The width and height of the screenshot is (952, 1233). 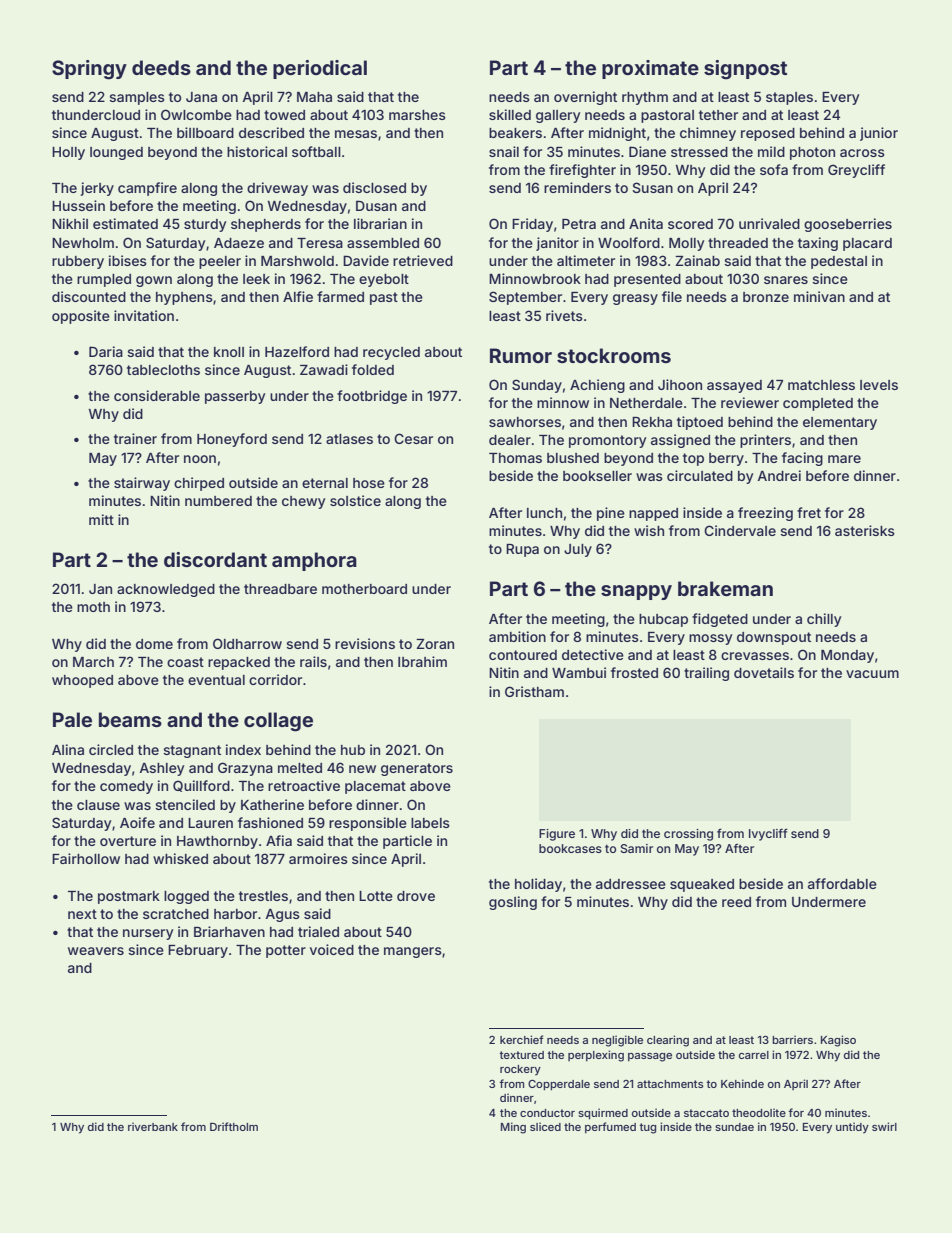 What do you see at coordinates (842, 883) in the screenshot?
I see `affordable` at bounding box center [842, 883].
